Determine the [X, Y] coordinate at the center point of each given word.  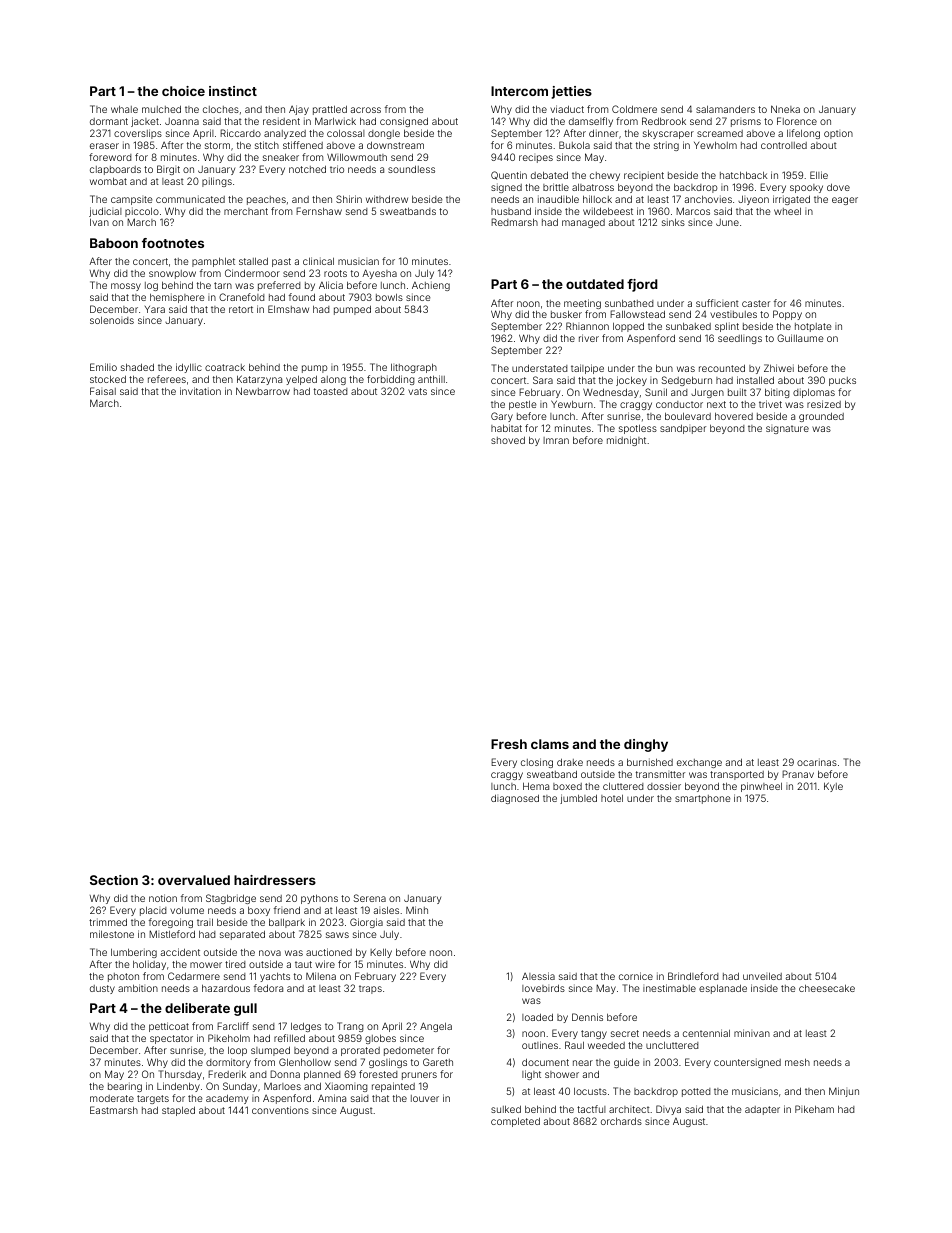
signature [787, 429]
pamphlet [213, 262]
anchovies [708, 199]
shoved [508, 440]
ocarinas [817, 762]
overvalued [194, 880]
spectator [171, 1039]
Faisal [103, 391]
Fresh [509, 744]
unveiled [762, 976]
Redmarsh [514, 222]
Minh [417, 910]
